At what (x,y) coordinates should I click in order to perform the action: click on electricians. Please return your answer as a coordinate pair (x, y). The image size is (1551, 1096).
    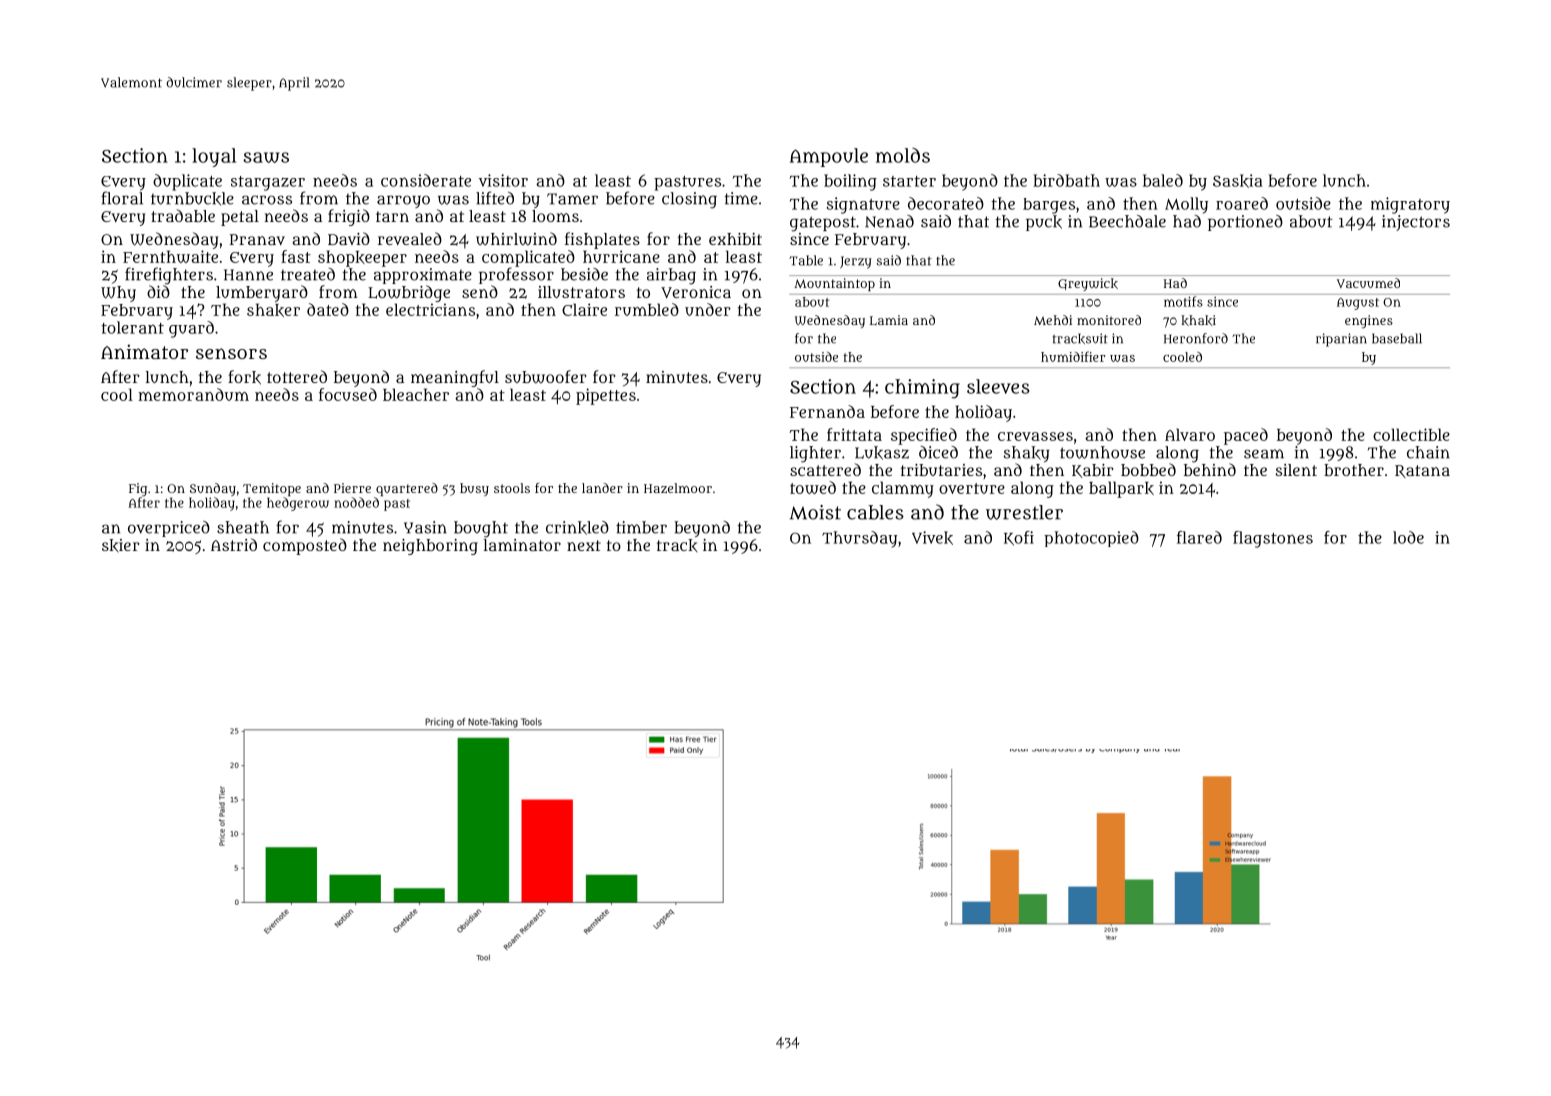
    Looking at the image, I should click on (430, 309).
